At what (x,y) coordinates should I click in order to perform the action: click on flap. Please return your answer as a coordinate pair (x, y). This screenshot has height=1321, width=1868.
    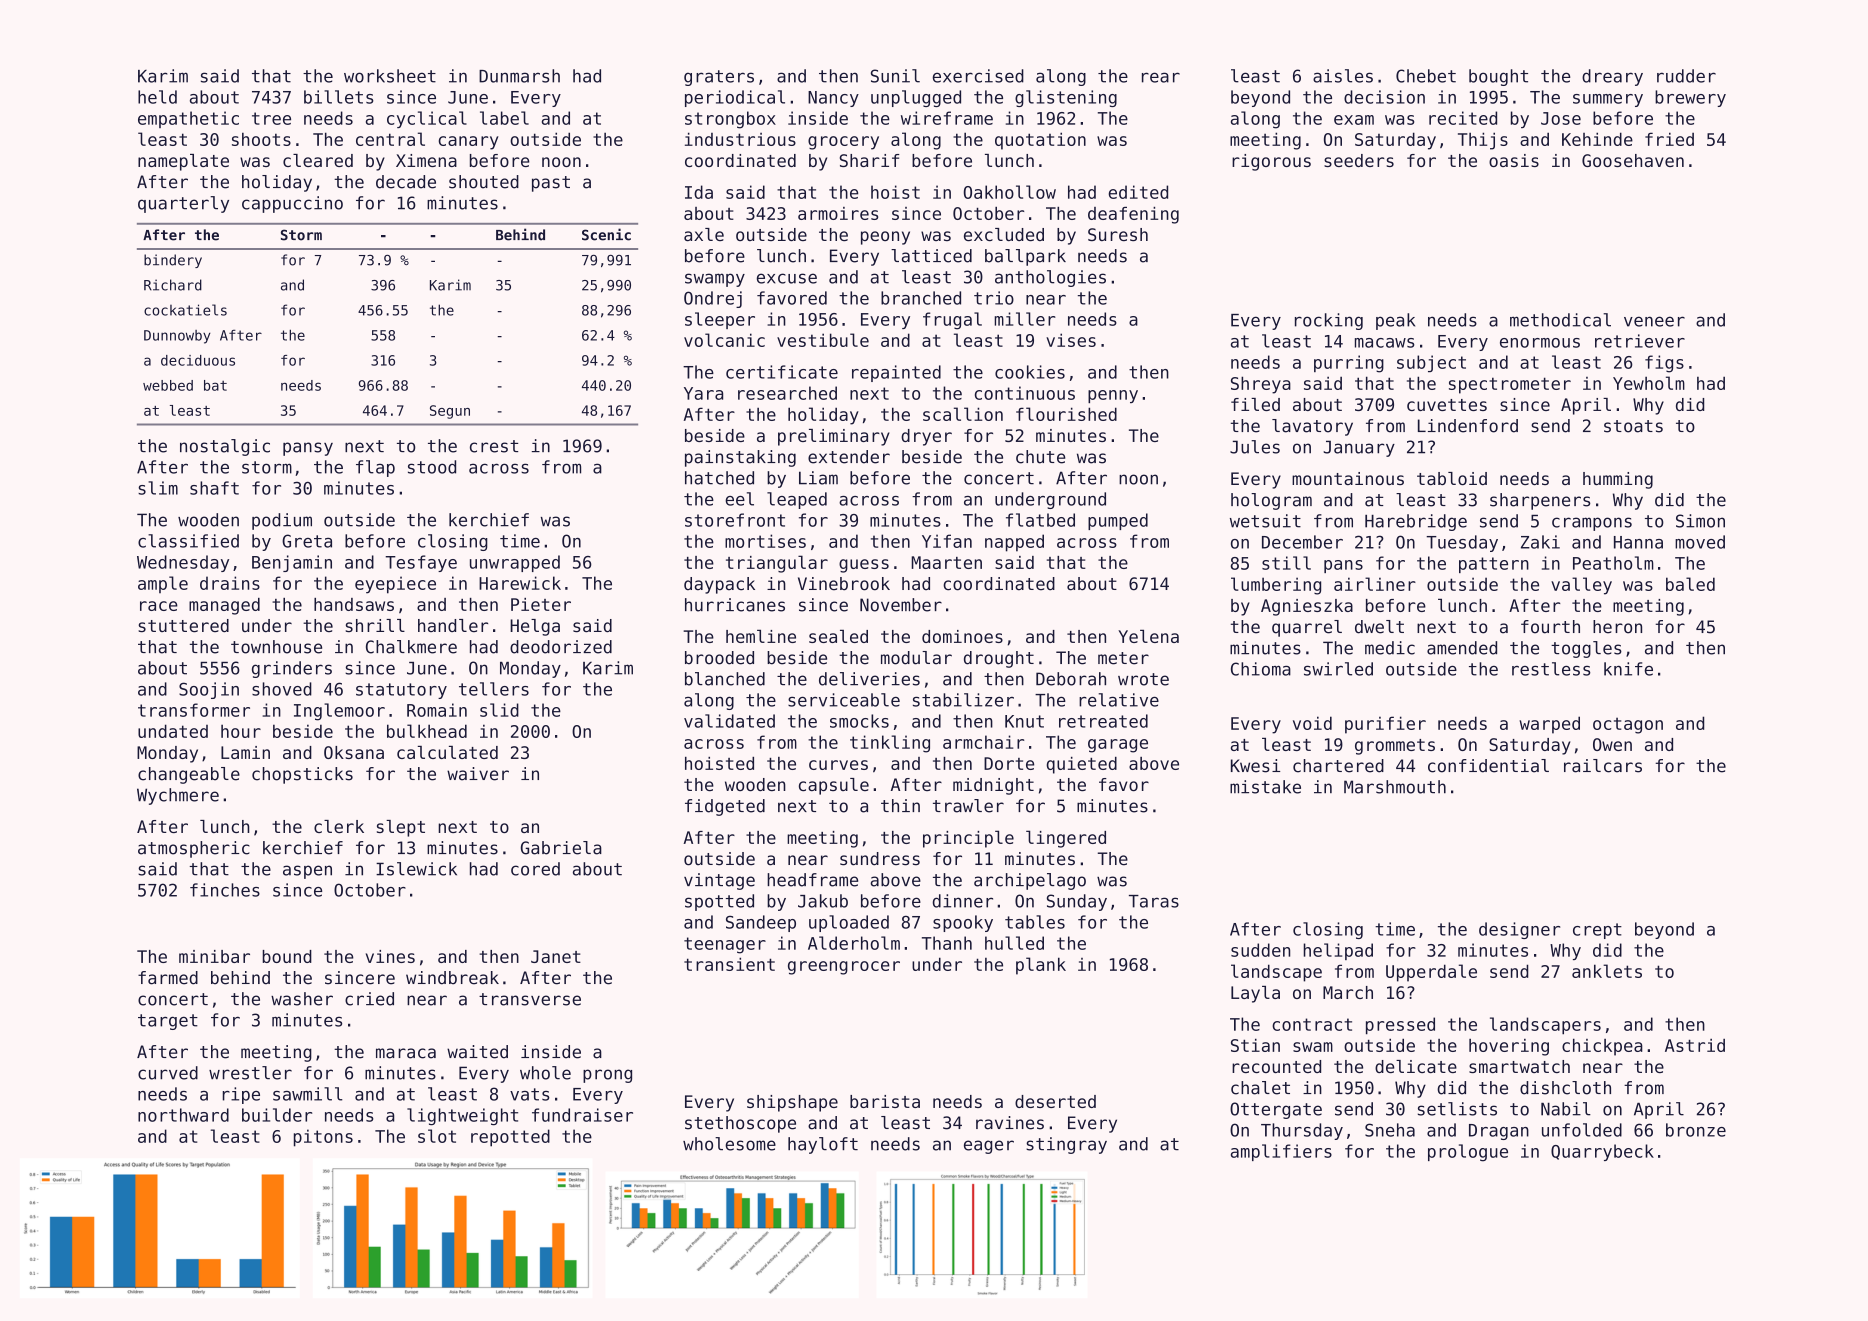
    Looking at the image, I should click on (375, 468).
